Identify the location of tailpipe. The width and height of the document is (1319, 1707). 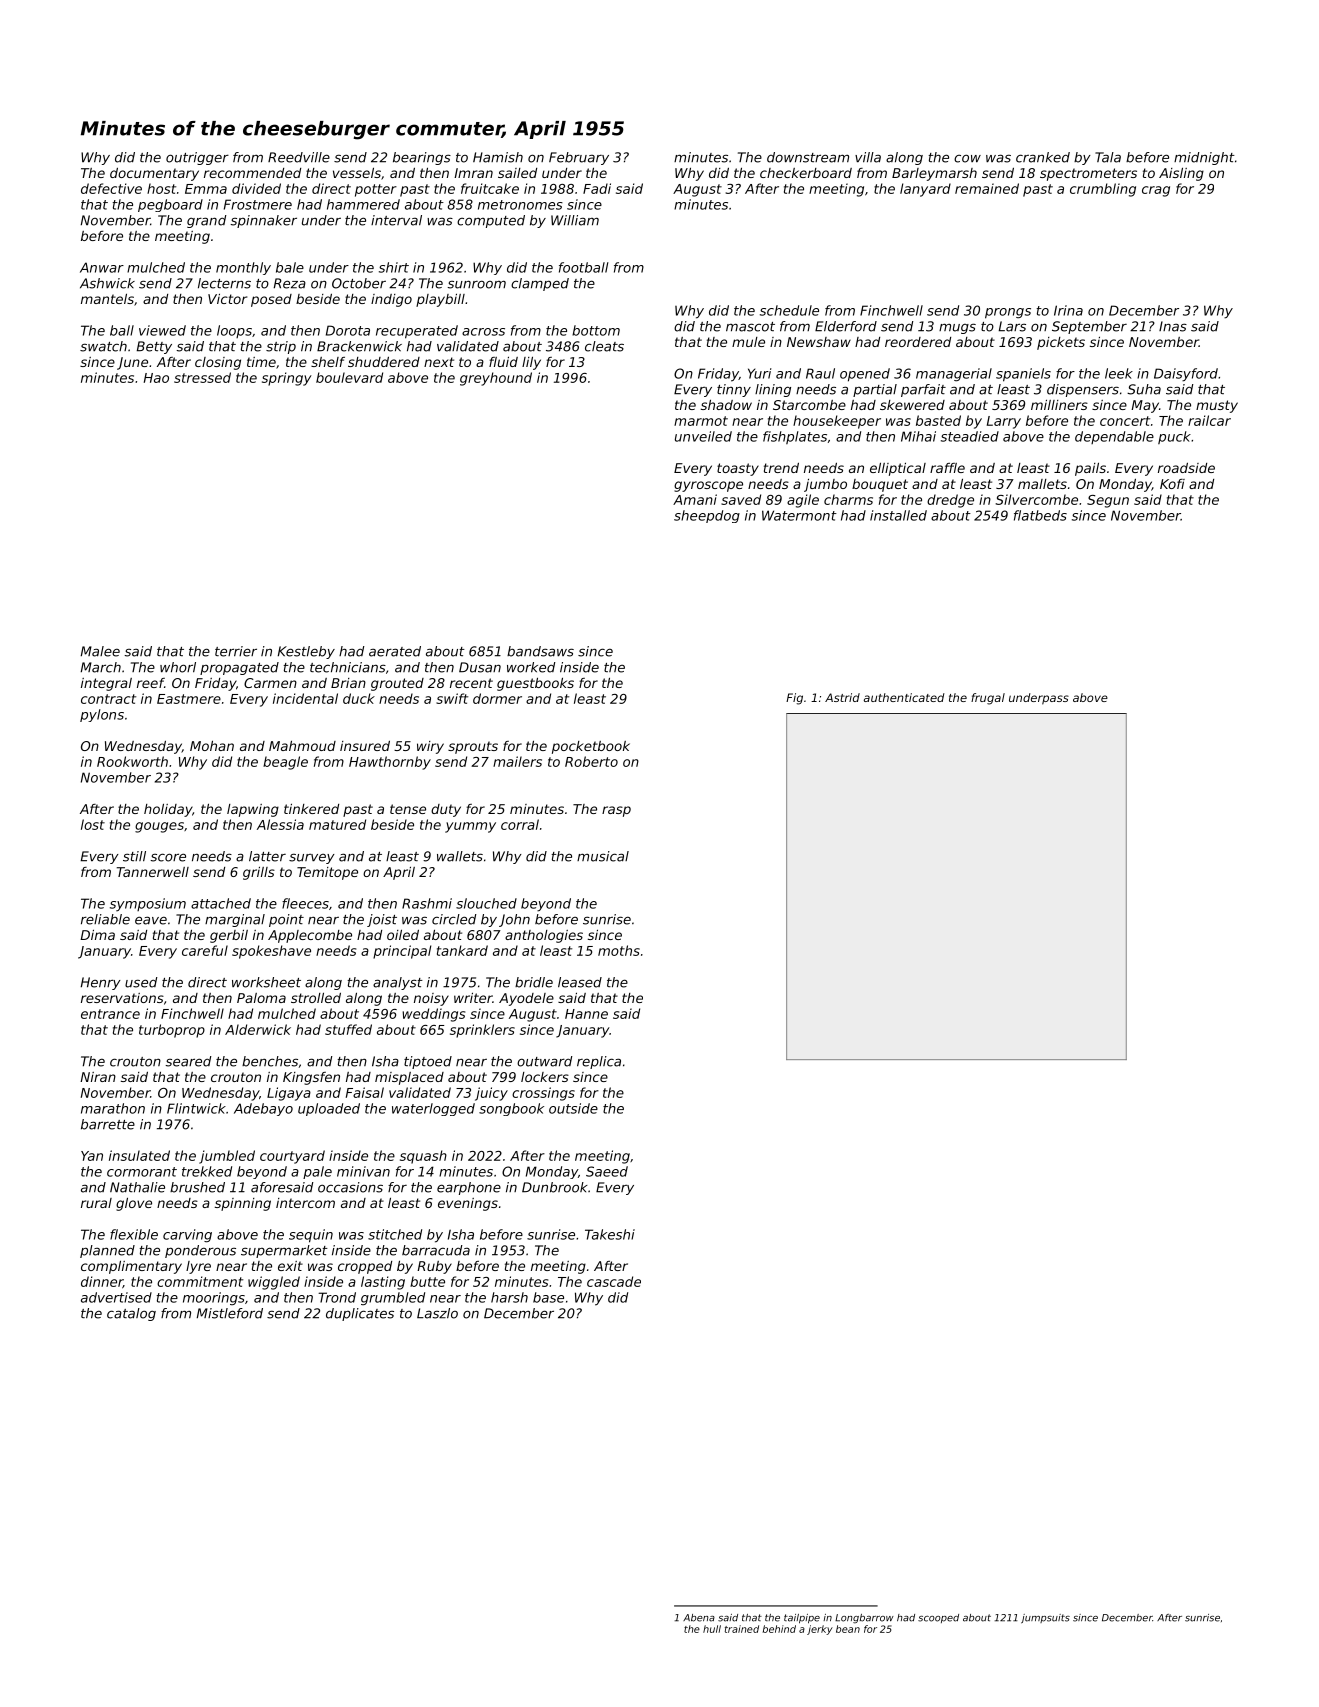
(802, 1619).
